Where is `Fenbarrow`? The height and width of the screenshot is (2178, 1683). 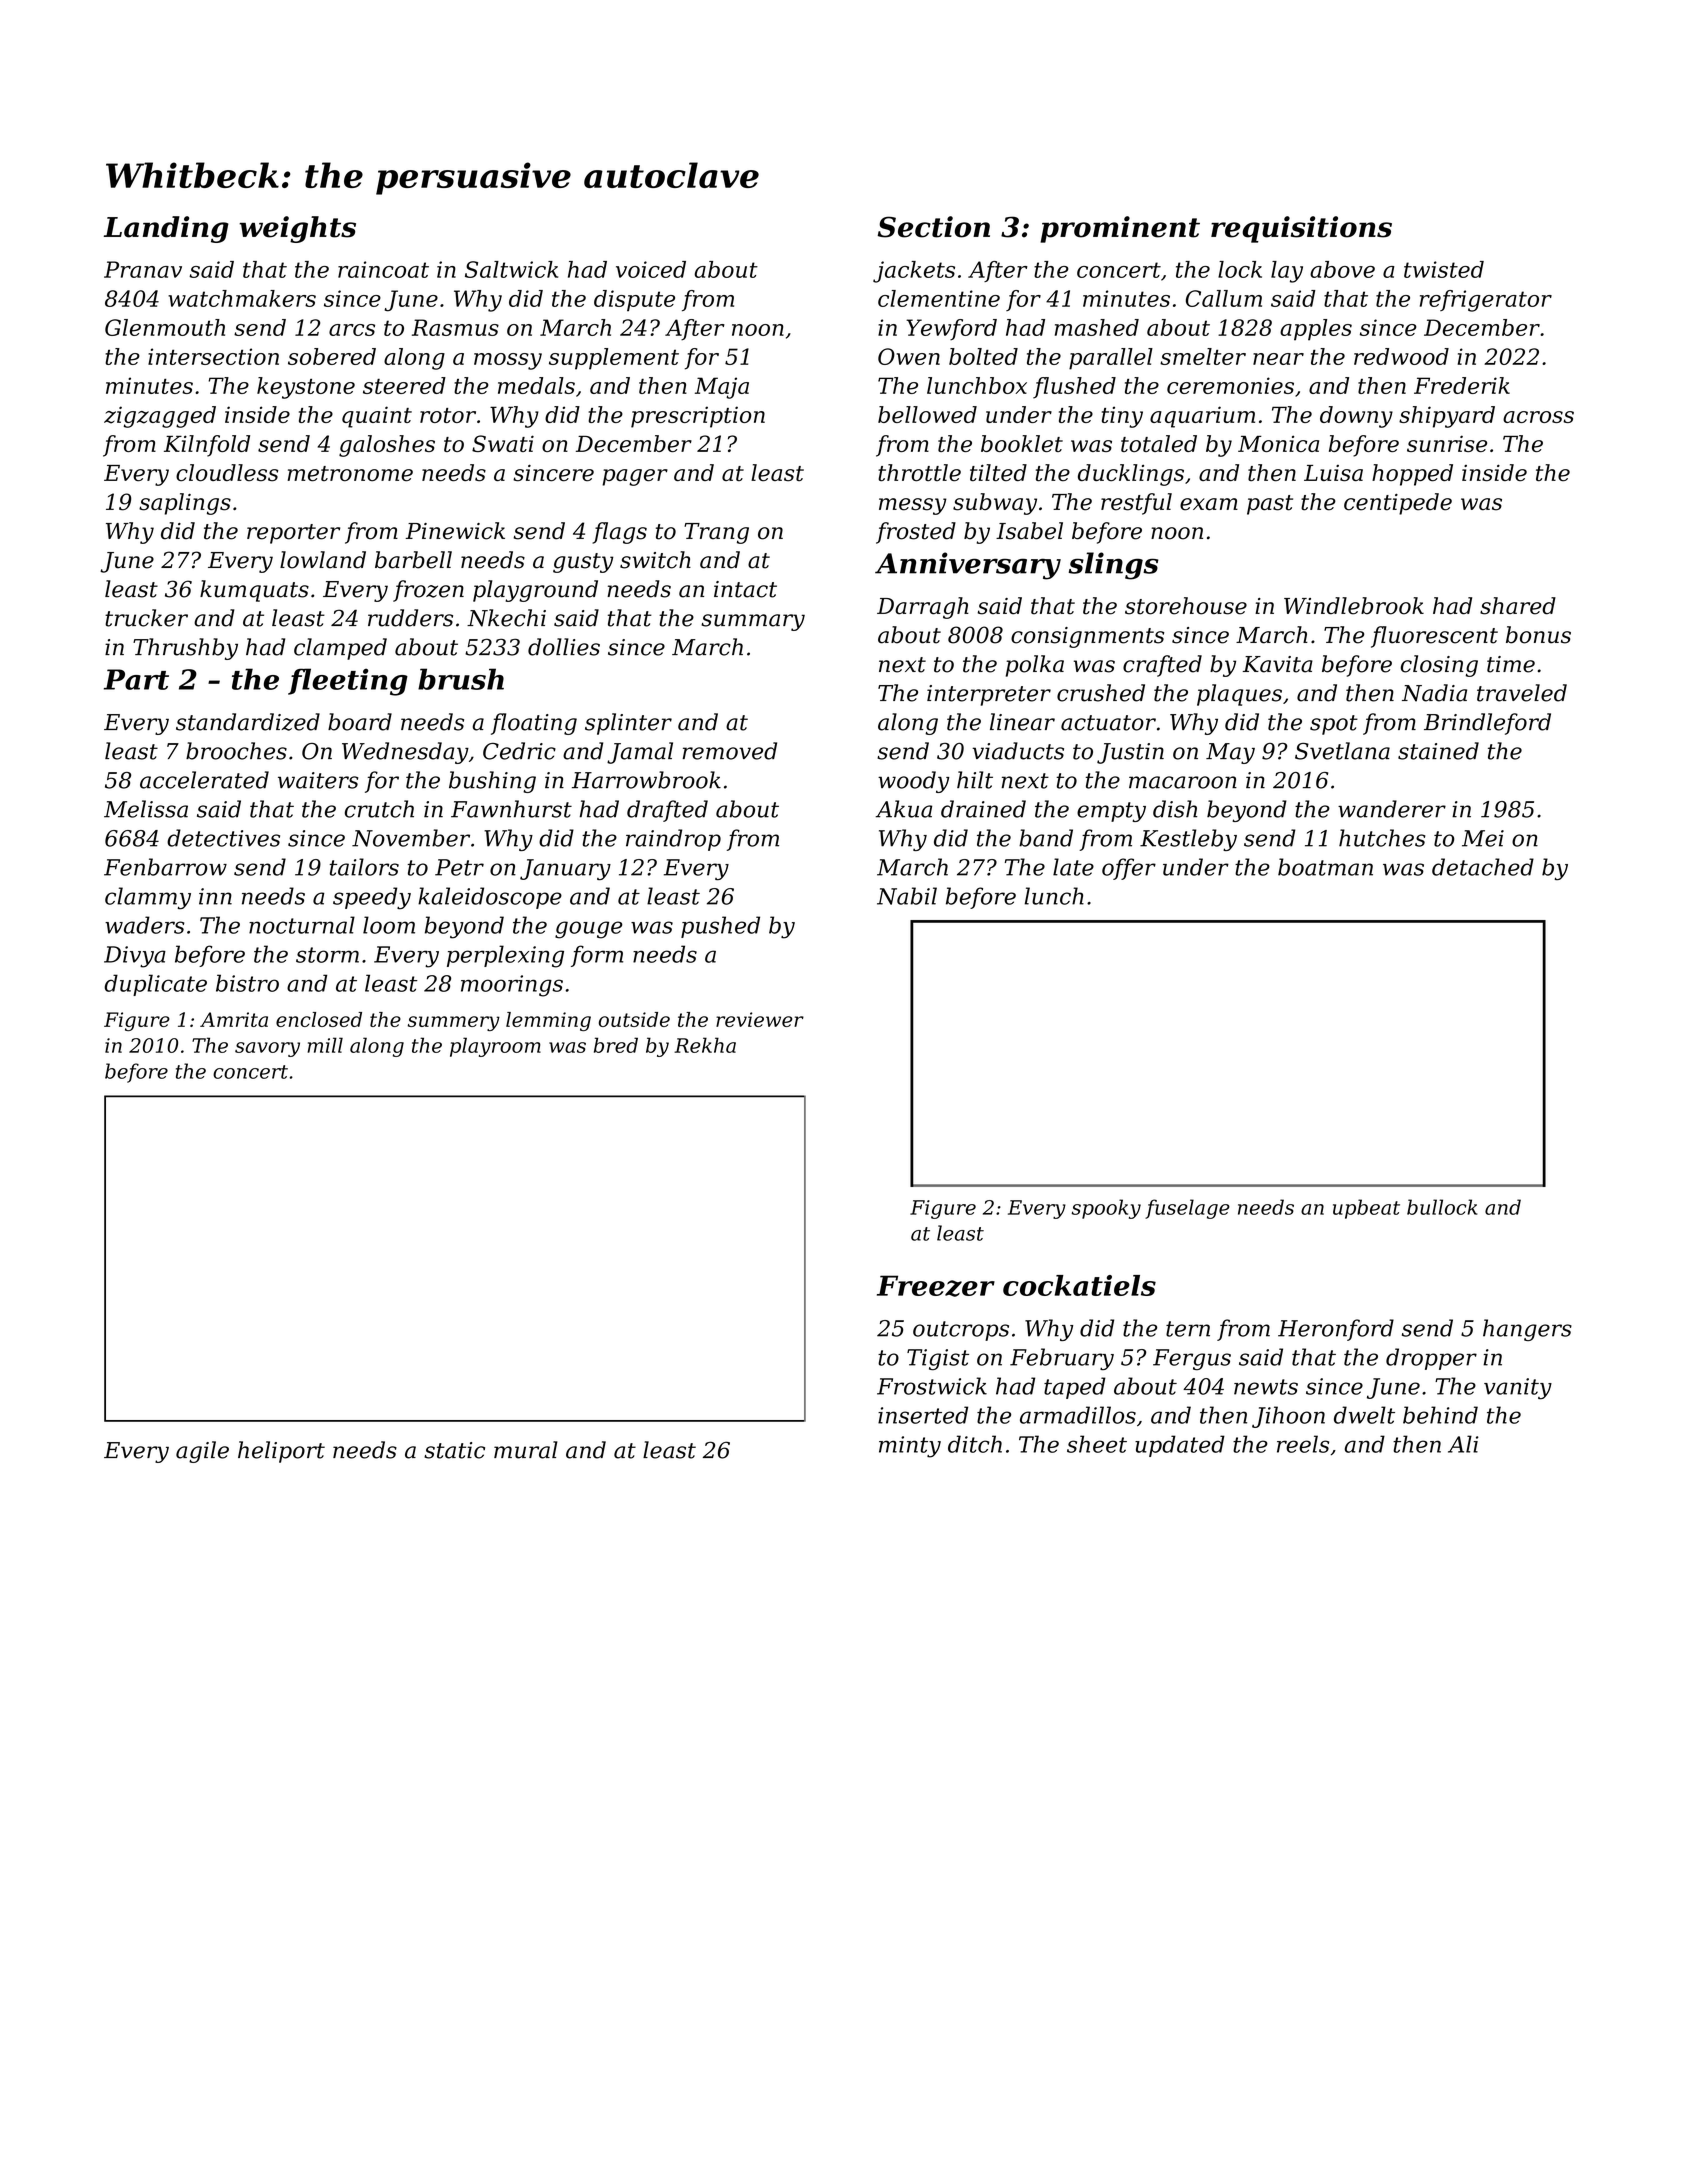
Fenbarrow is located at coordinates (165, 867).
